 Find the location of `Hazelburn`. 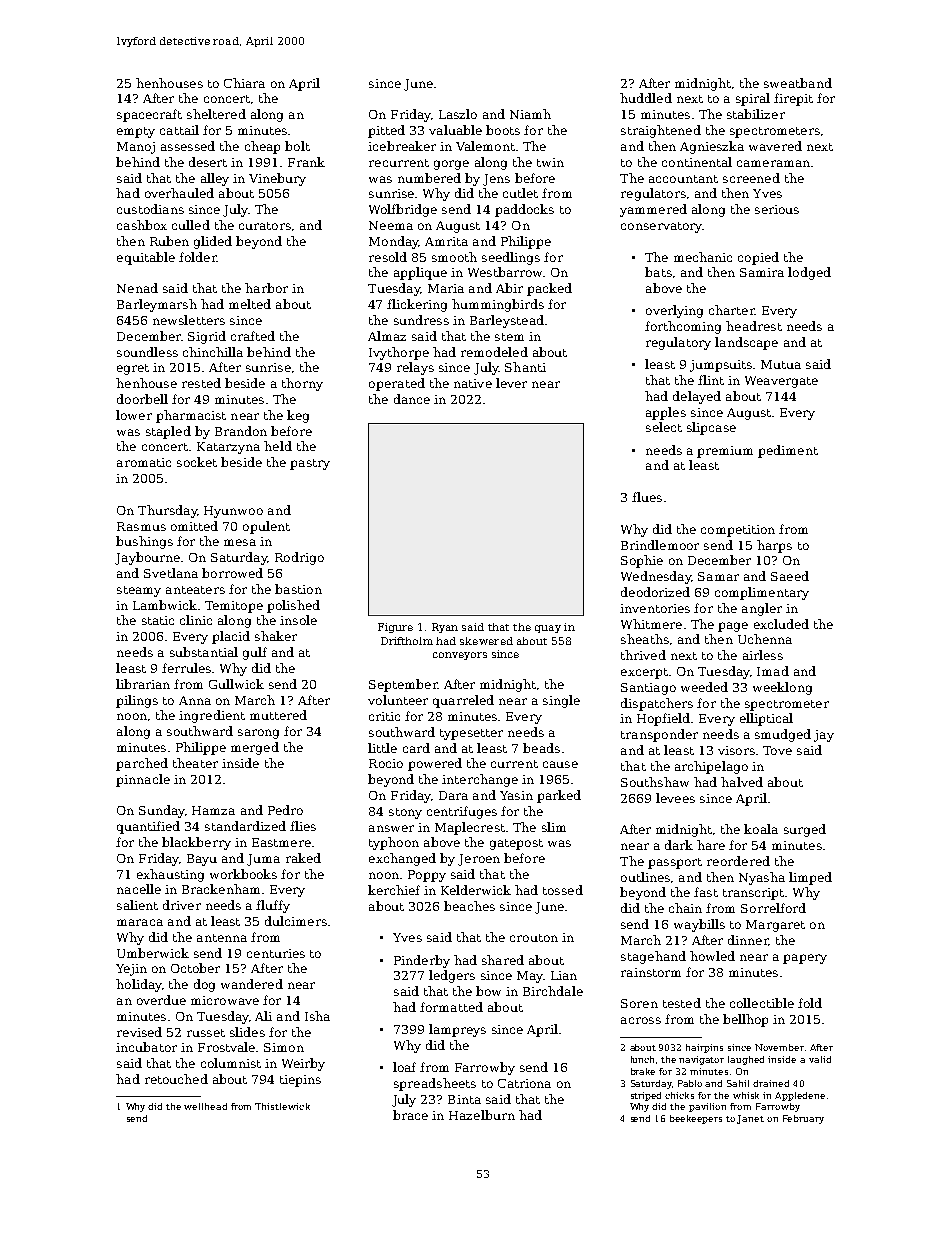

Hazelburn is located at coordinates (482, 1115).
